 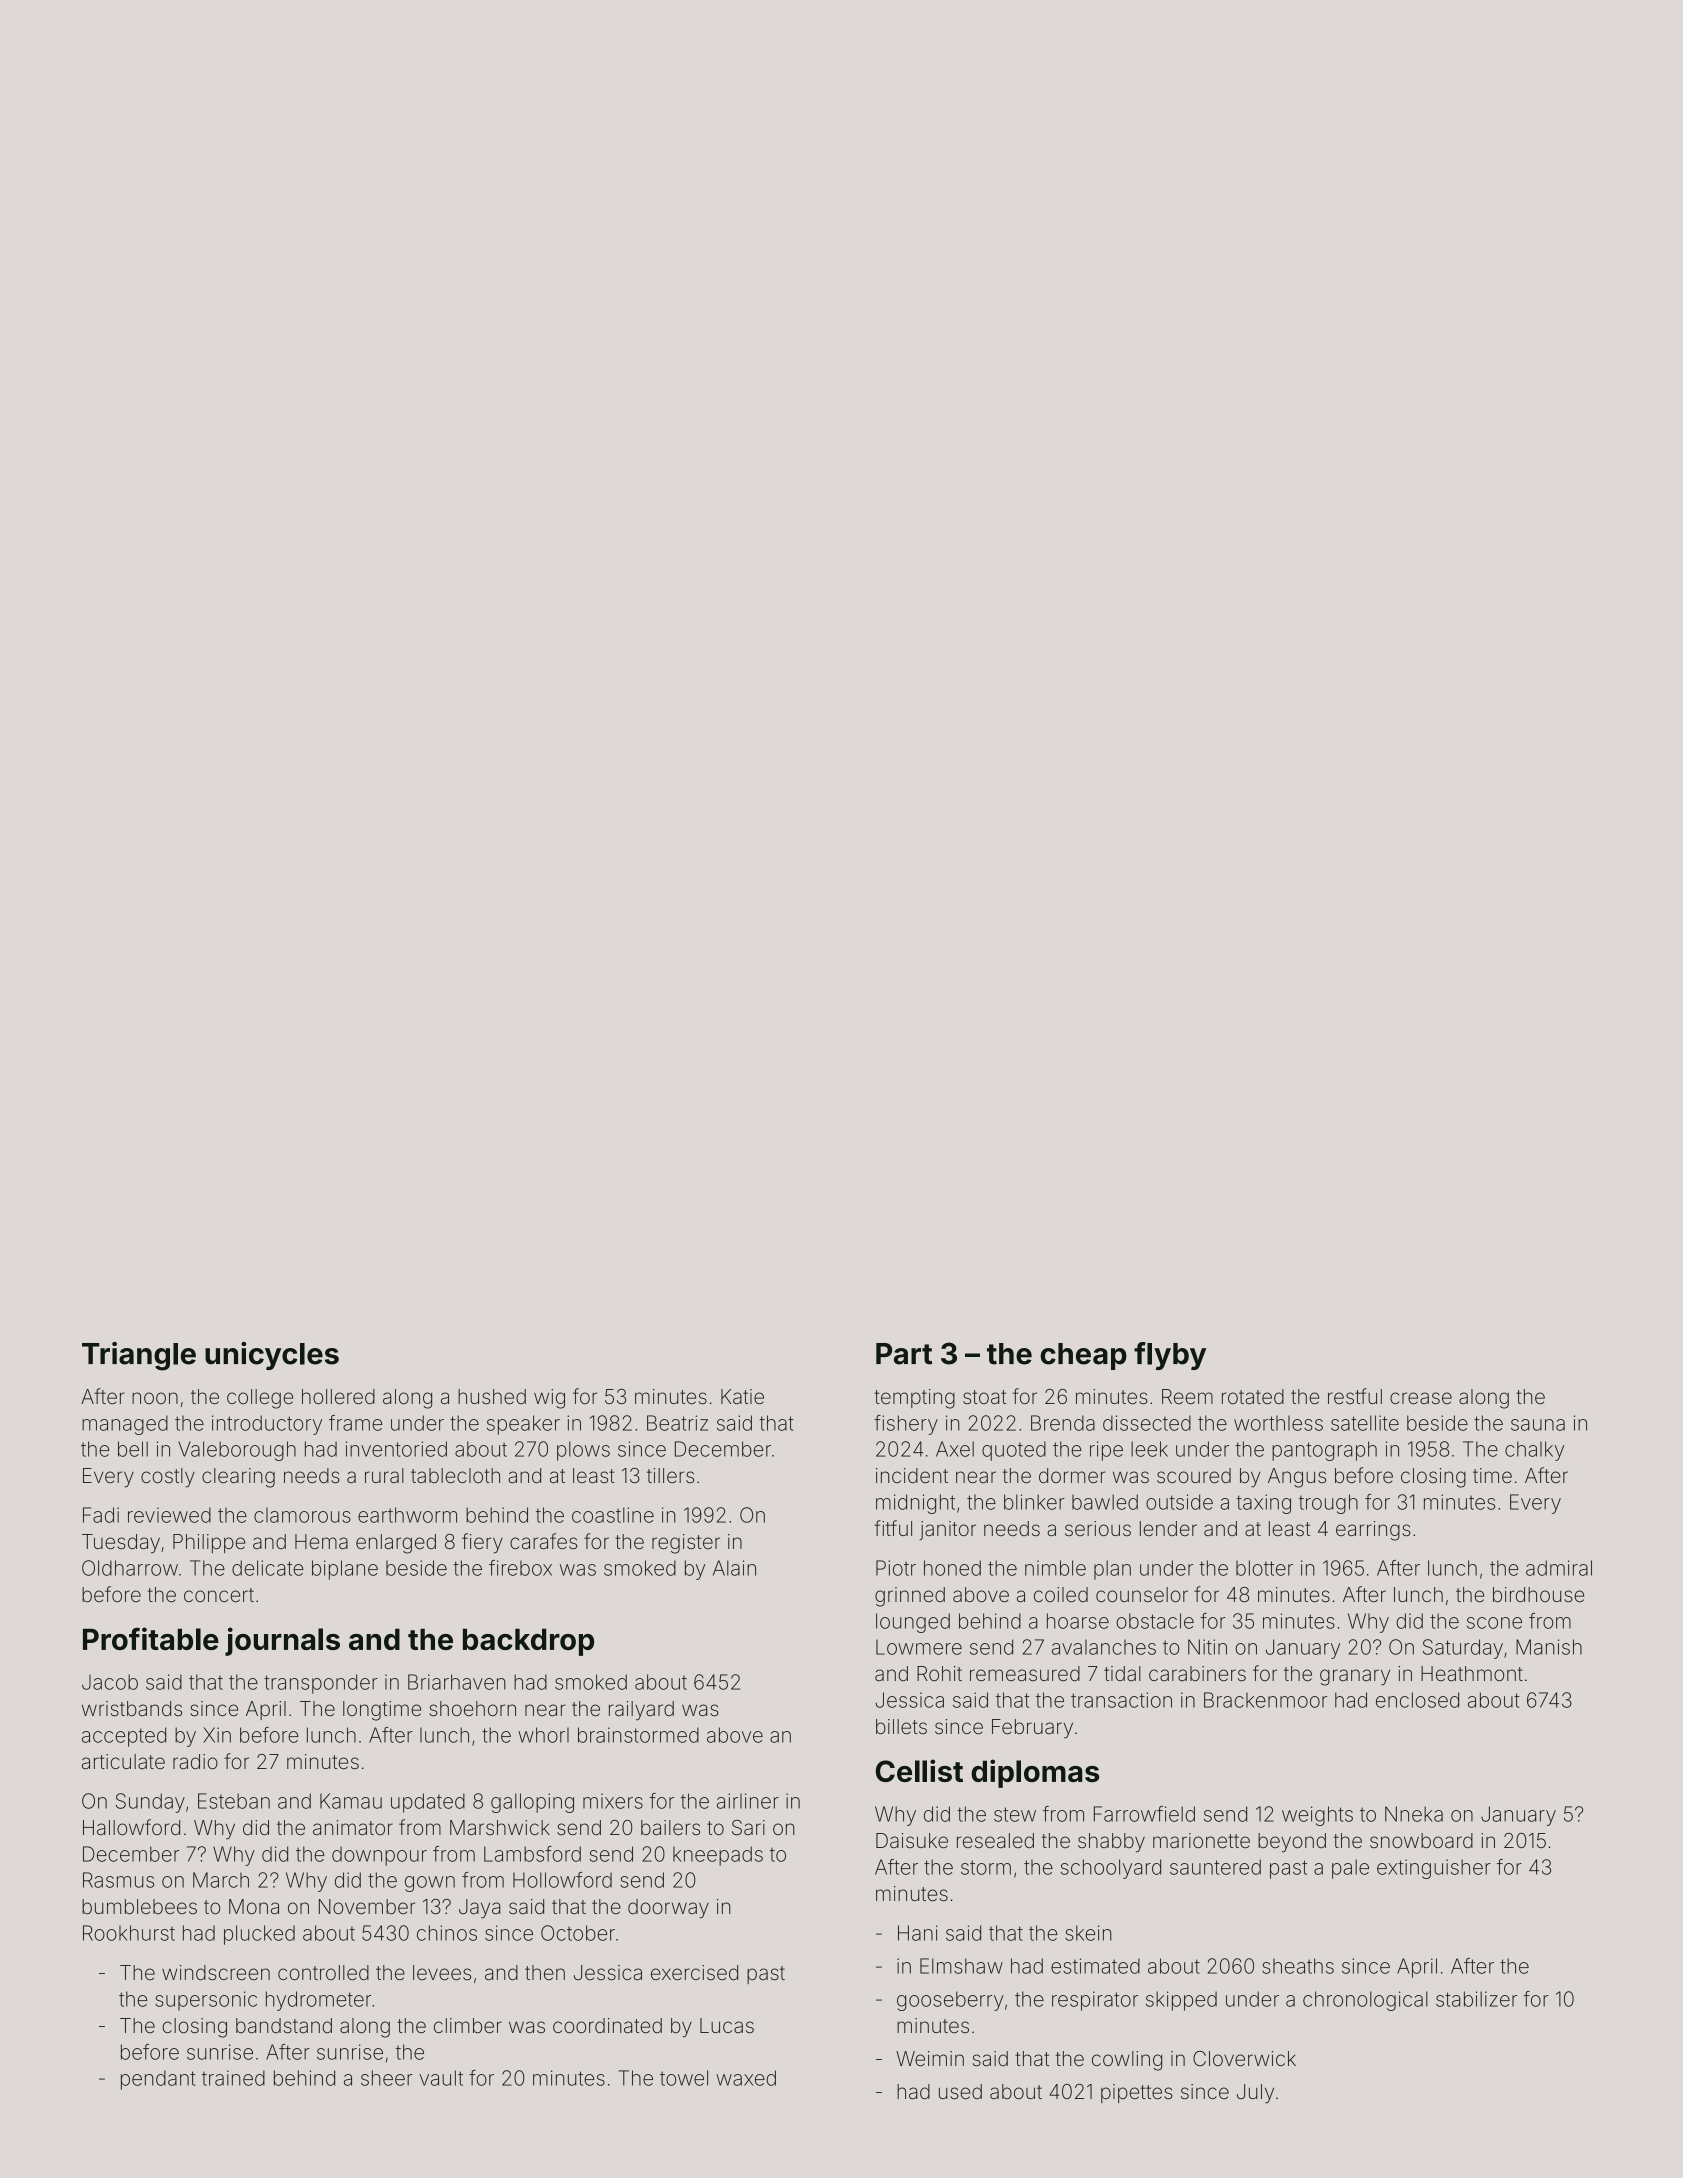 I want to click on articulate, so click(x=123, y=1761).
